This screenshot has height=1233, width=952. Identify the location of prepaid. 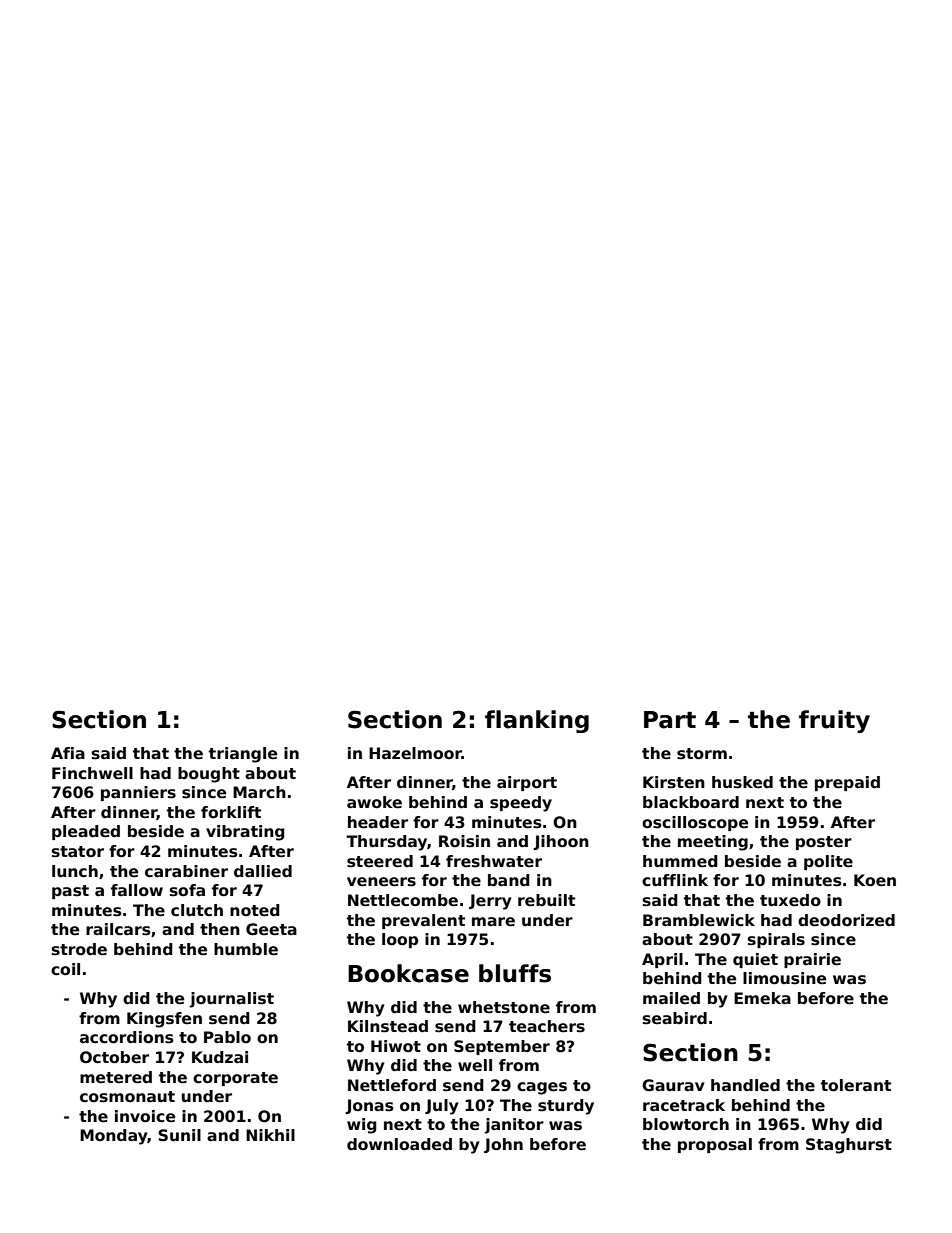
(847, 783).
